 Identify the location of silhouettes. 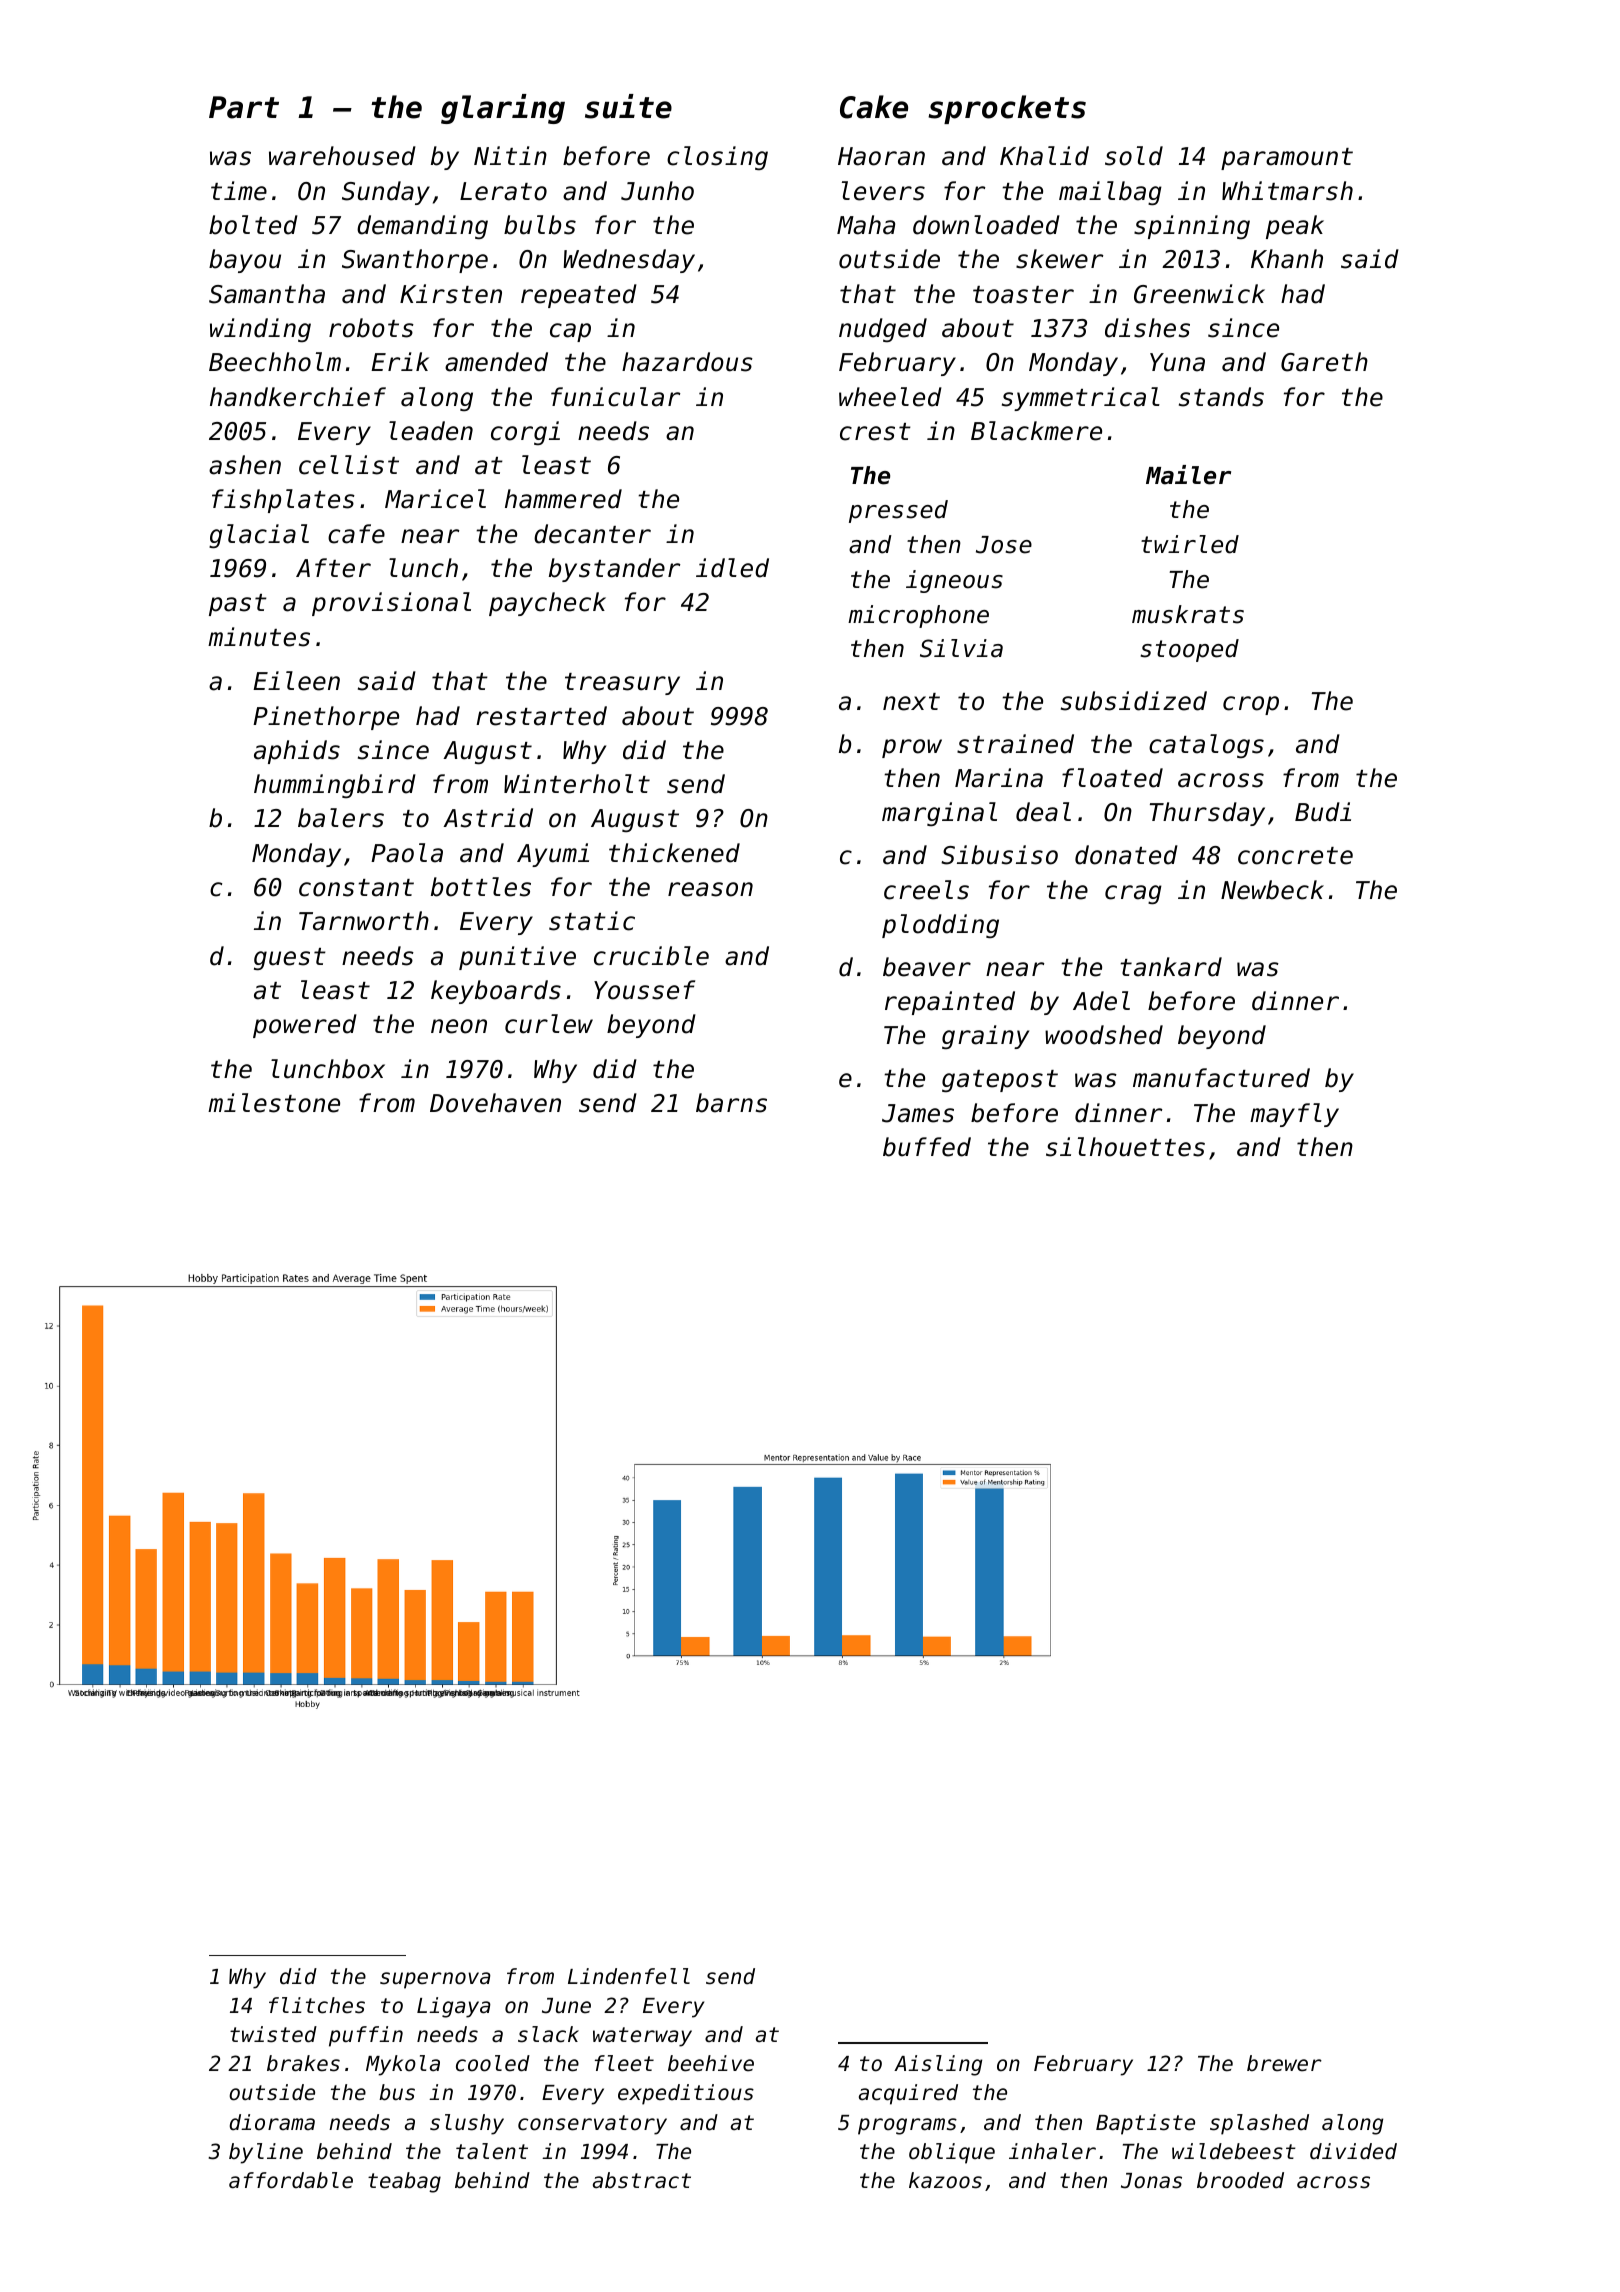
(1125, 1147).
